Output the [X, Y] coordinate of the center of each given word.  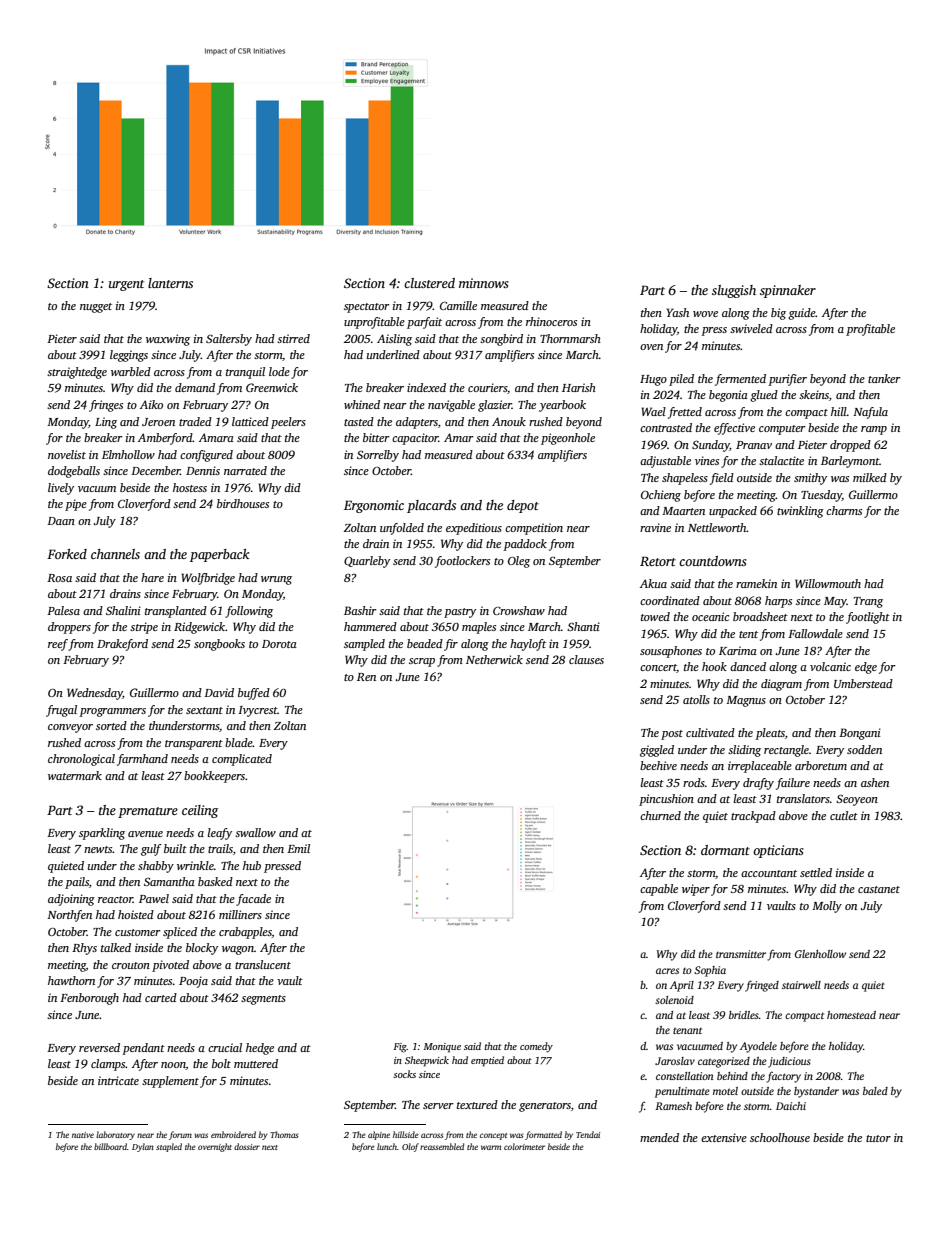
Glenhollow [820, 954]
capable [659, 890]
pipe [76, 505]
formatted [543, 1135]
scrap [422, 662]
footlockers [462, 562]
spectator [367, 308]
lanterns [170, 283]
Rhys [84, 949]
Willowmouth [828, 583]
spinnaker [788, 291]
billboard [110, 1146]
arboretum [821, 765]
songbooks [219, 645]
